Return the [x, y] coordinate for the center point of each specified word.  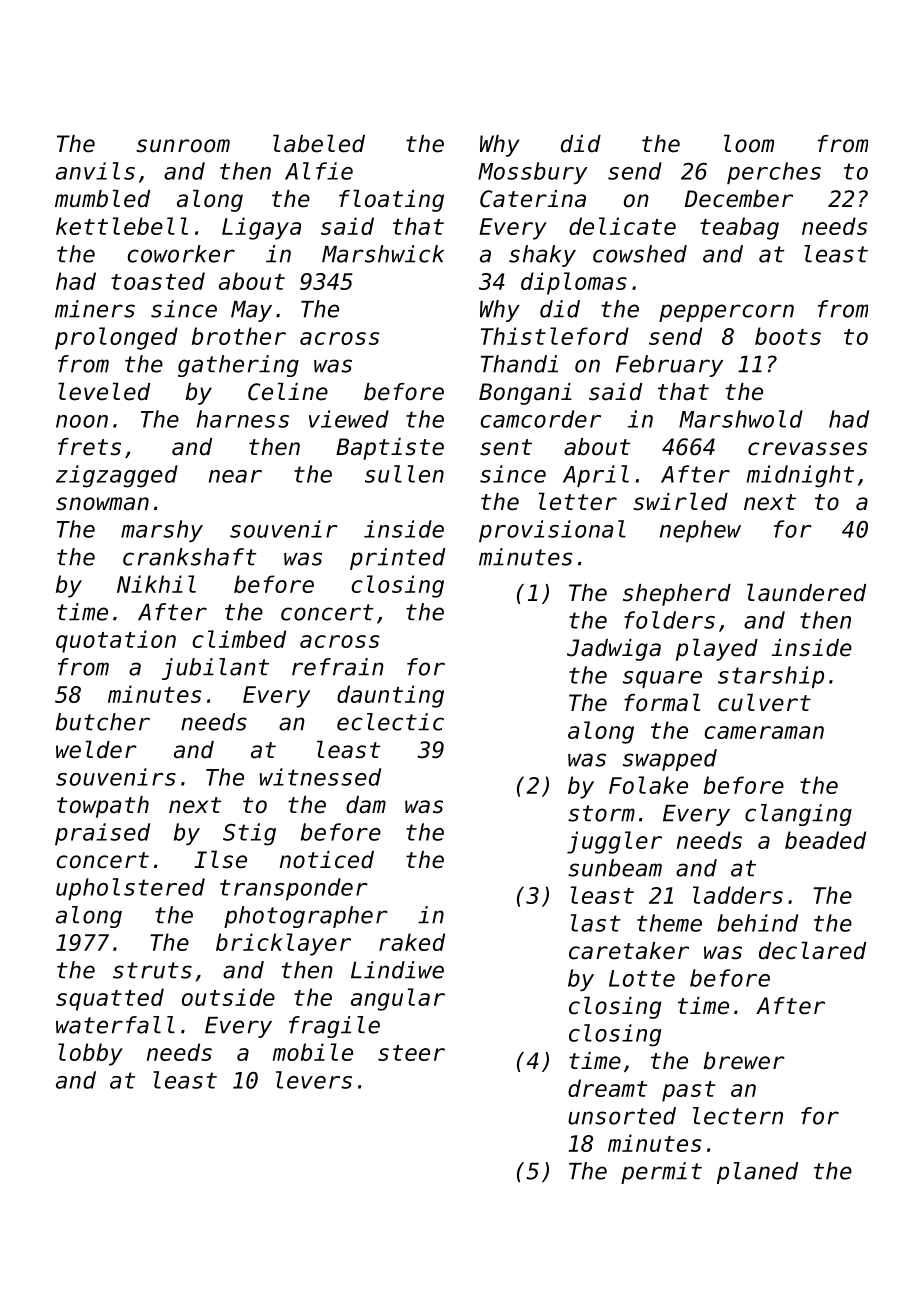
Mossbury [532, 173]
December [739, 199]
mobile [312, 1052]
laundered [806, 592]
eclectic [390, 722]
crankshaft [190, 557]
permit [661, 1173]
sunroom [183, 146]
